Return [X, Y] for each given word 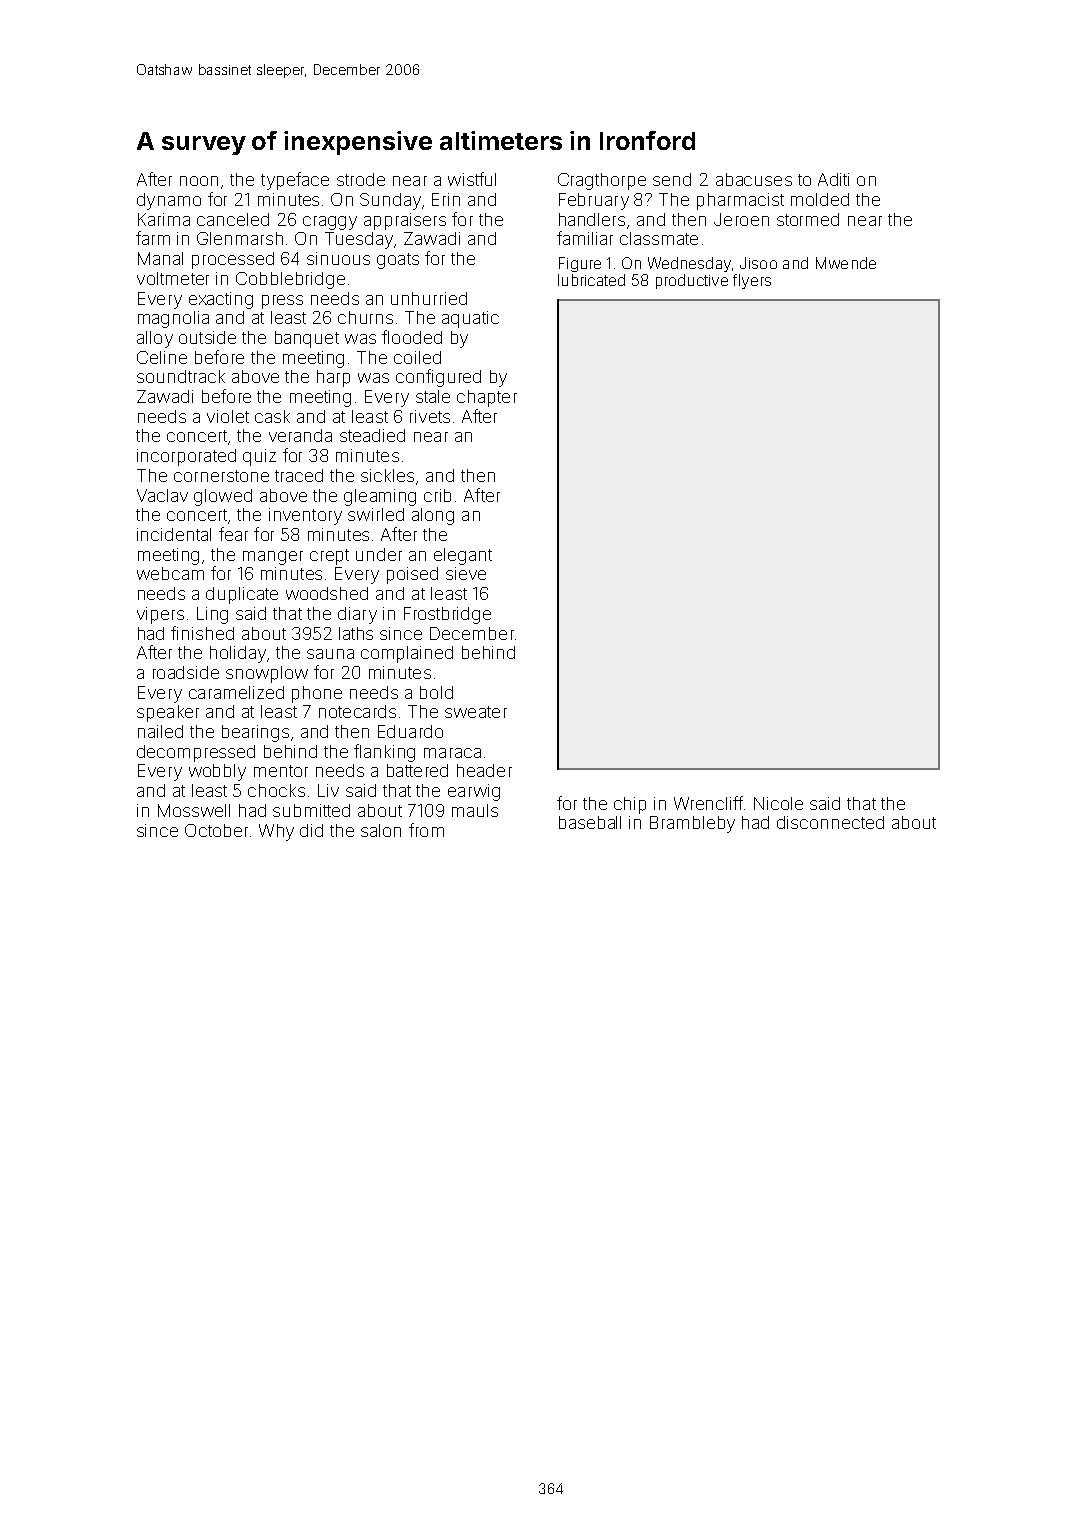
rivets [430, 416]
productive [692, 281]
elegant [463, 556]
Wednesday [689, 264]
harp [333, 378]
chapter [487, 398]
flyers [752, 281]
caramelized [236, 692]
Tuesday [359, 240]
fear [233, 534]
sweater [476, 712]
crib [437, 495]
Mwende [846, 263]
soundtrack [181, 376]
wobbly [217, 772]
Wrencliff [708, 803]
